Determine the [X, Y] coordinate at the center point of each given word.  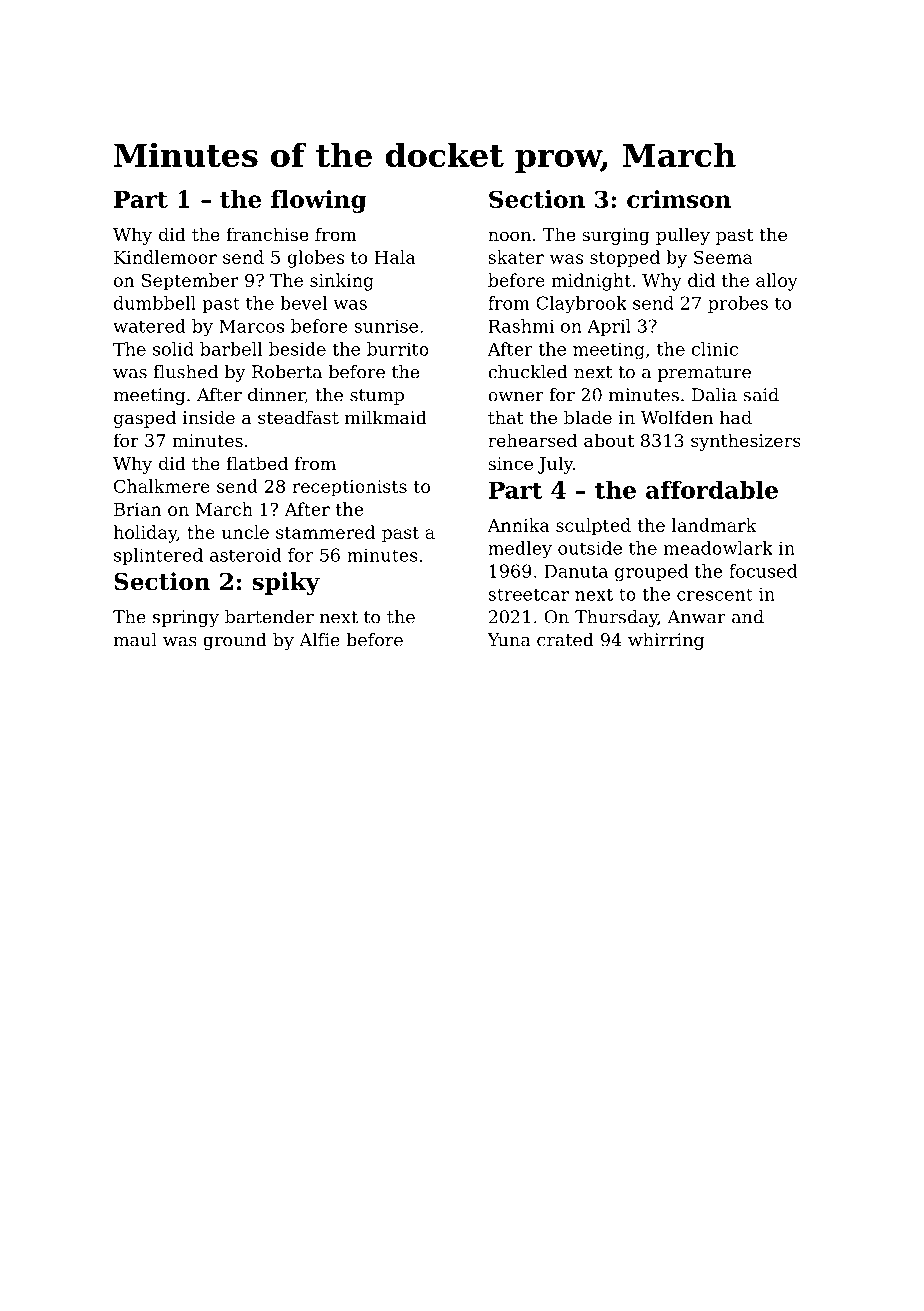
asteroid [246, 555]
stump [377, 397]
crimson [679, 199]
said [761, 395]
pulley [683, 236]
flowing [318, 201]
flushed [185, 372]
